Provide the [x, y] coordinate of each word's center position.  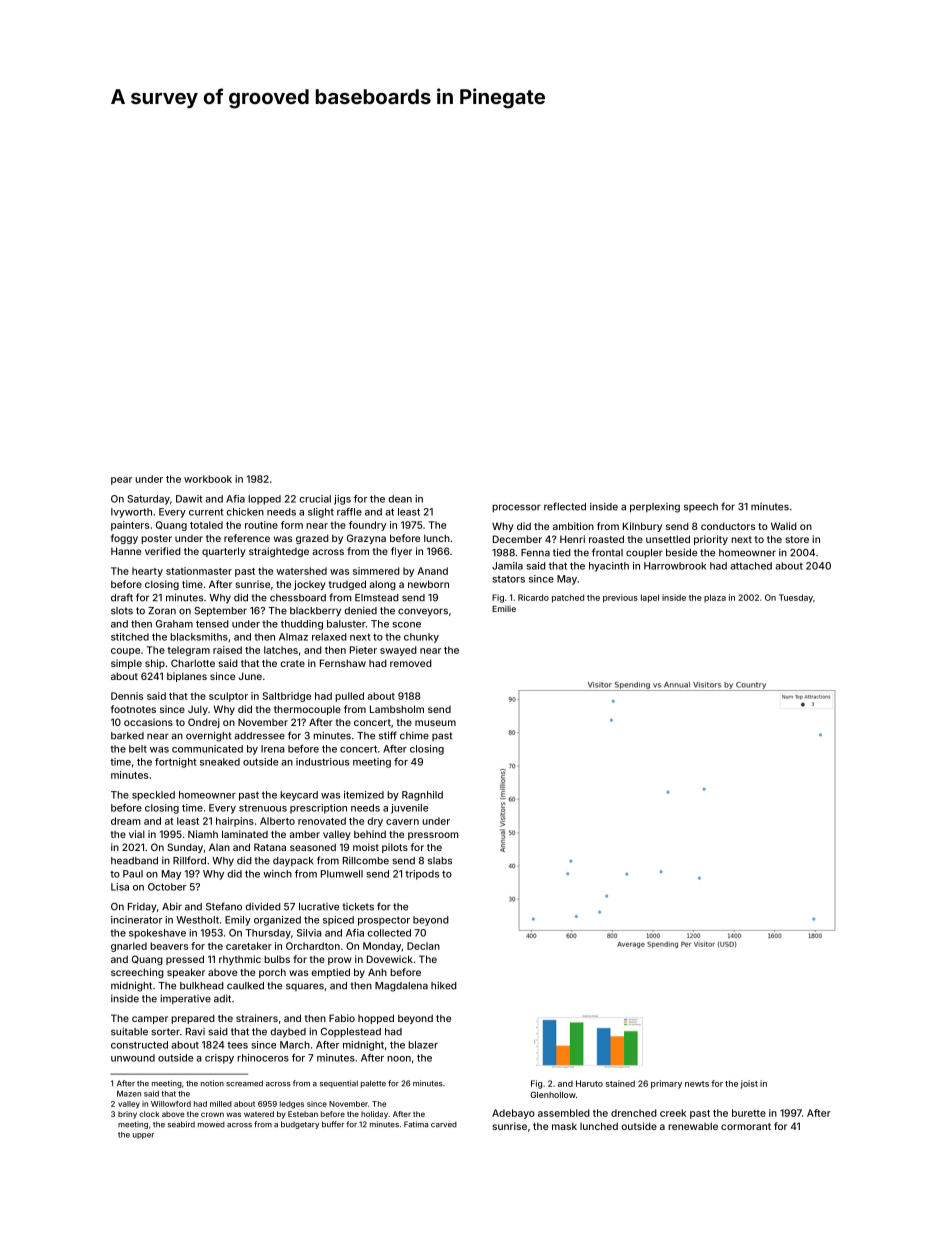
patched [568, 598]
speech [701, 507]
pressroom [433, 836]
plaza [715, 598]
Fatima [416, 1124]
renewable [693, 1126]
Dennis [127, 696]
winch [277, 874]
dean [400, 499]
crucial [315, 499]
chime [414, 735]
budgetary [300, 1125]
